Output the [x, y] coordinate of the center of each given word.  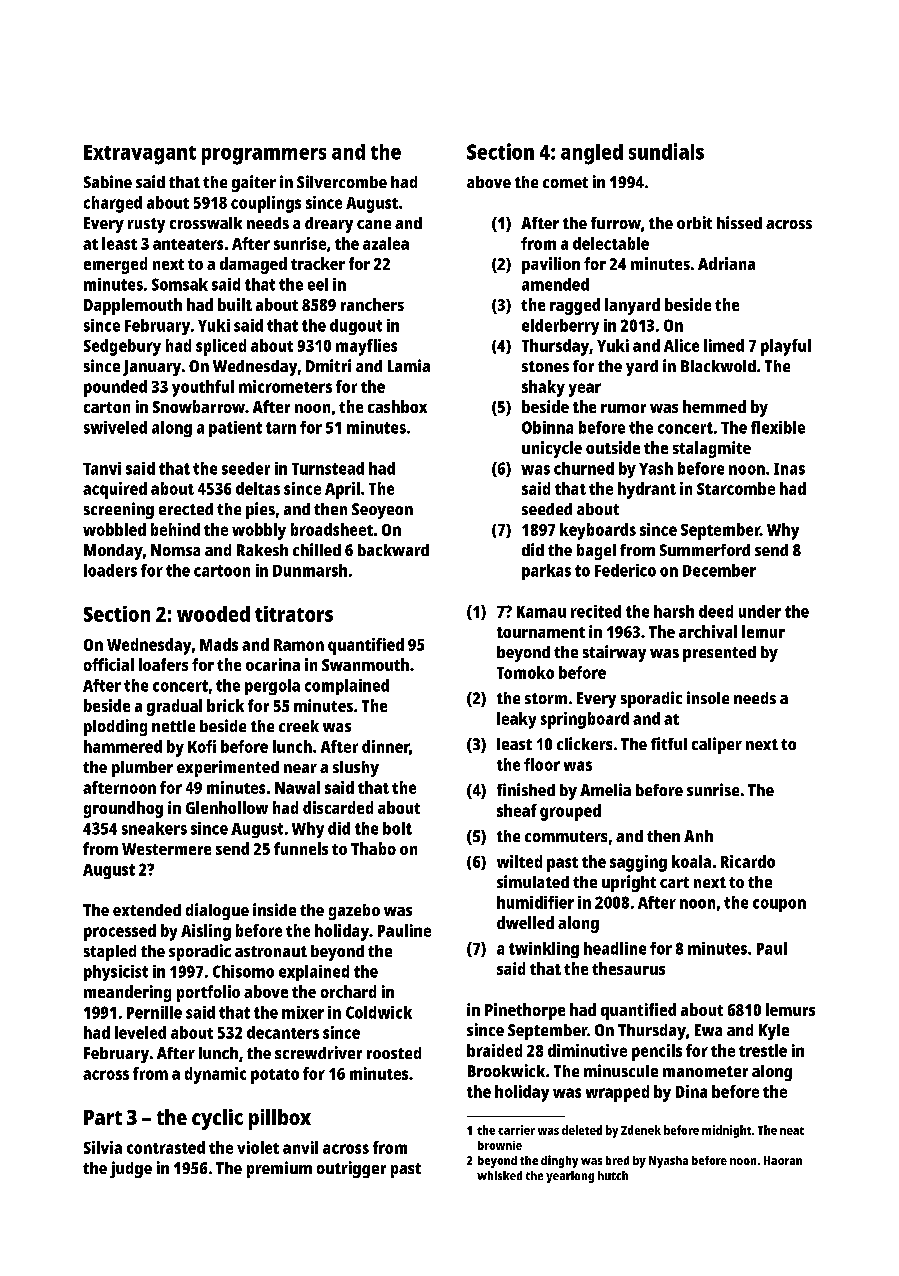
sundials [666, 151]
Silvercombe [342, 181]
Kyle [774, 1032]
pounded [115, 388]
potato [275, 1076]
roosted [394, 1053]
